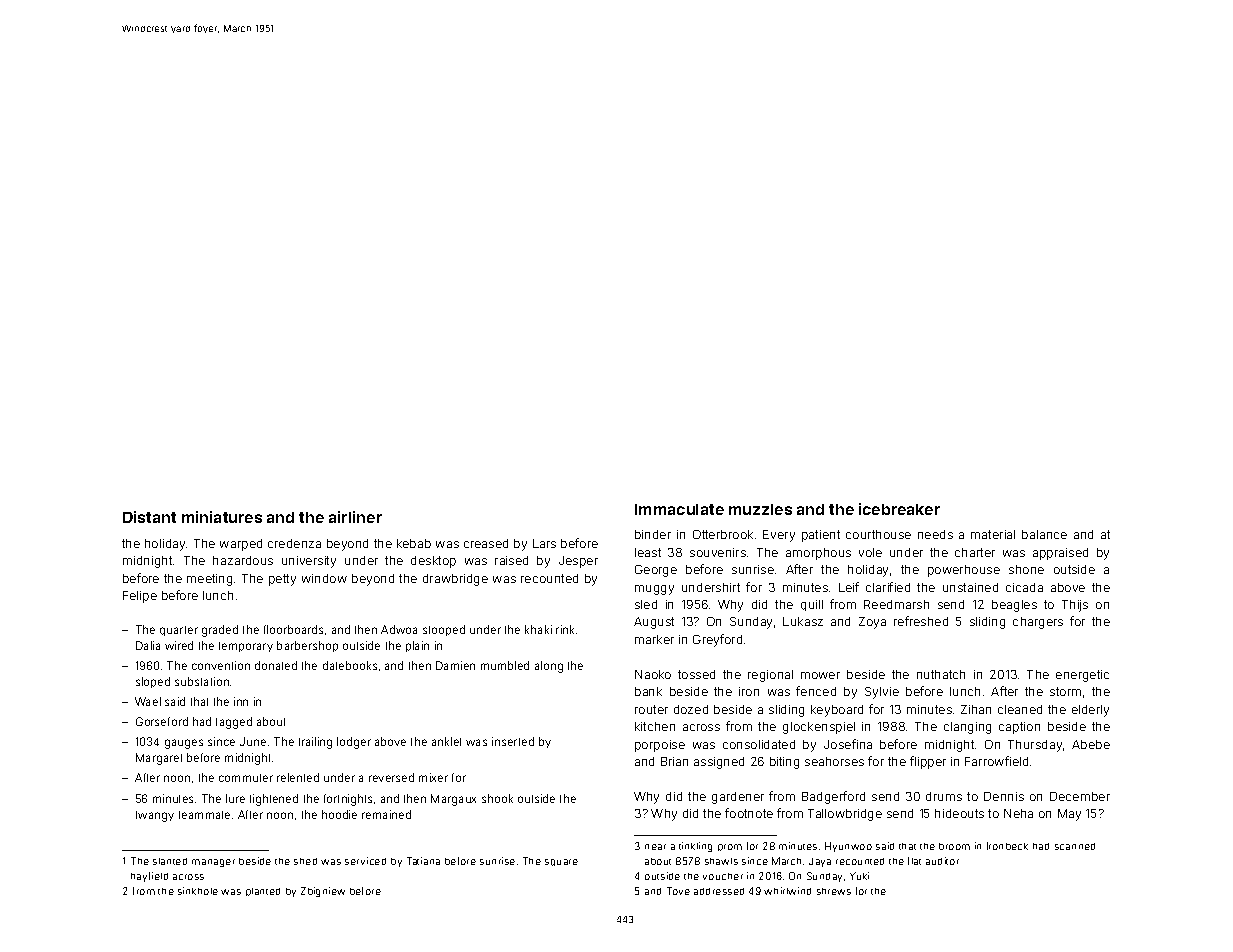 This screenshot has width=1233, height=952. Describe the element at coordinates (149, 517) in the screenshot. I see `Distant` at that location.
